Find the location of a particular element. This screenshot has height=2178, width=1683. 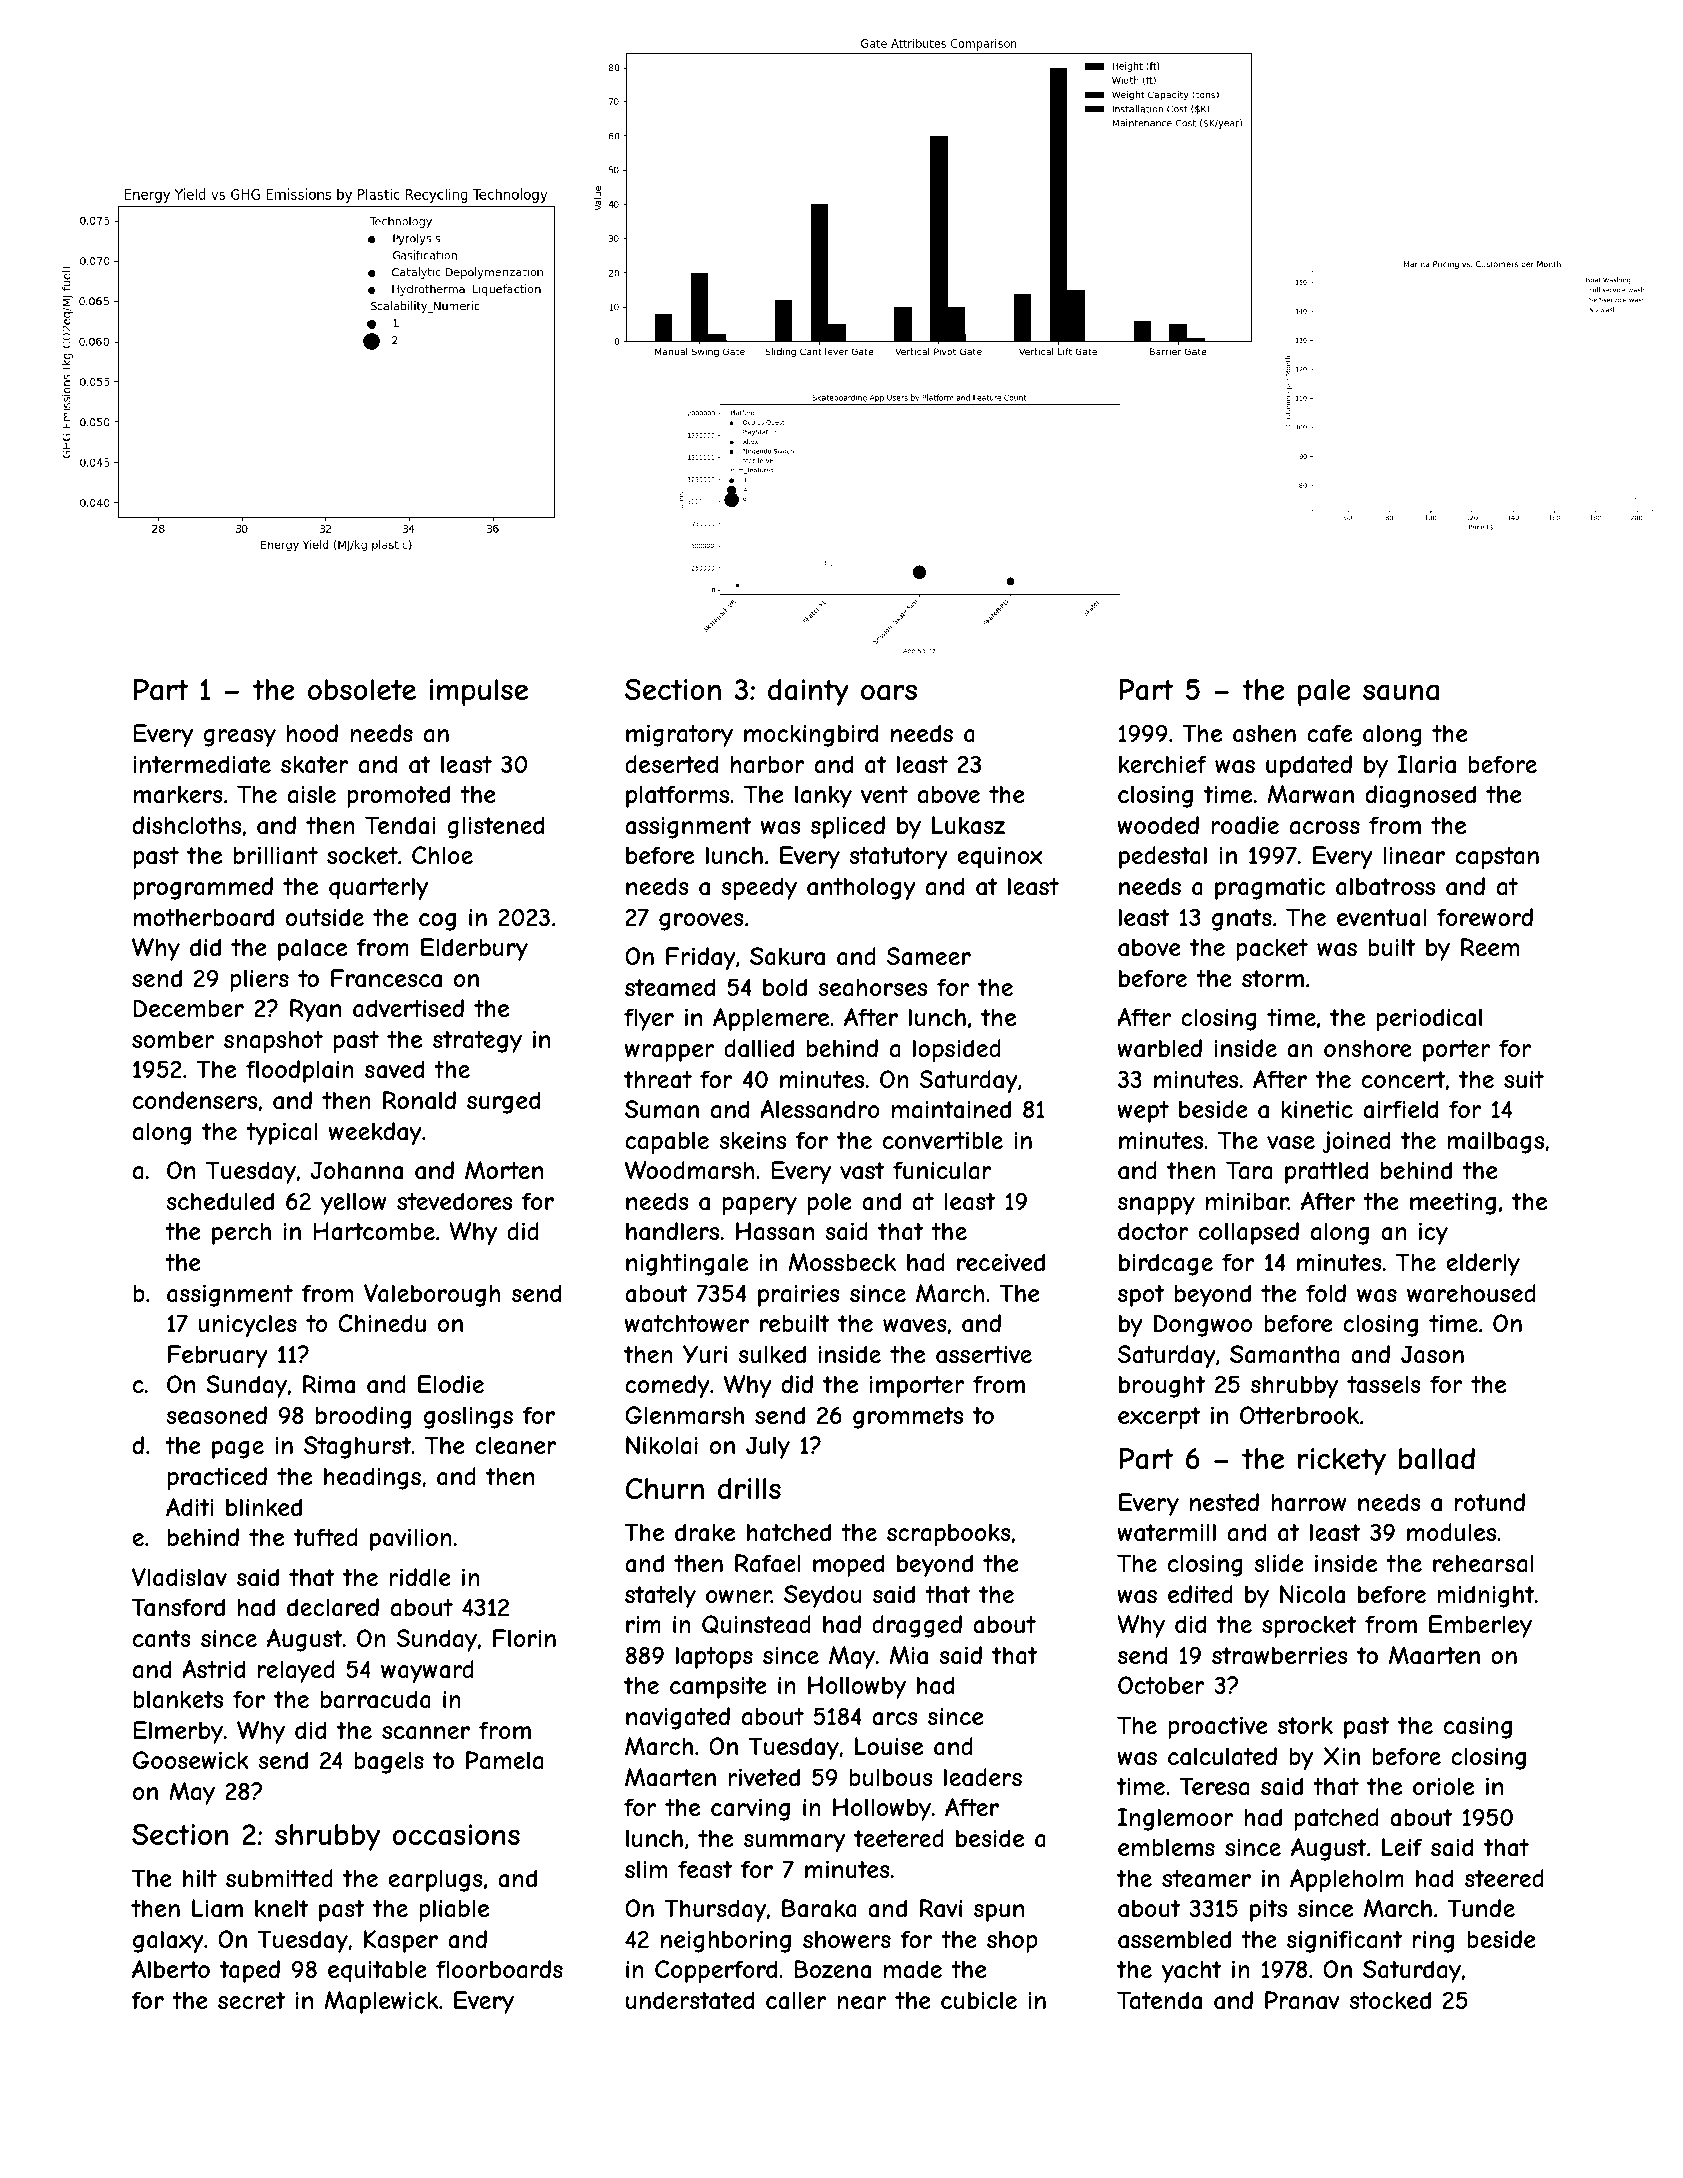

goslings is located at coordinates (468, 1417).
